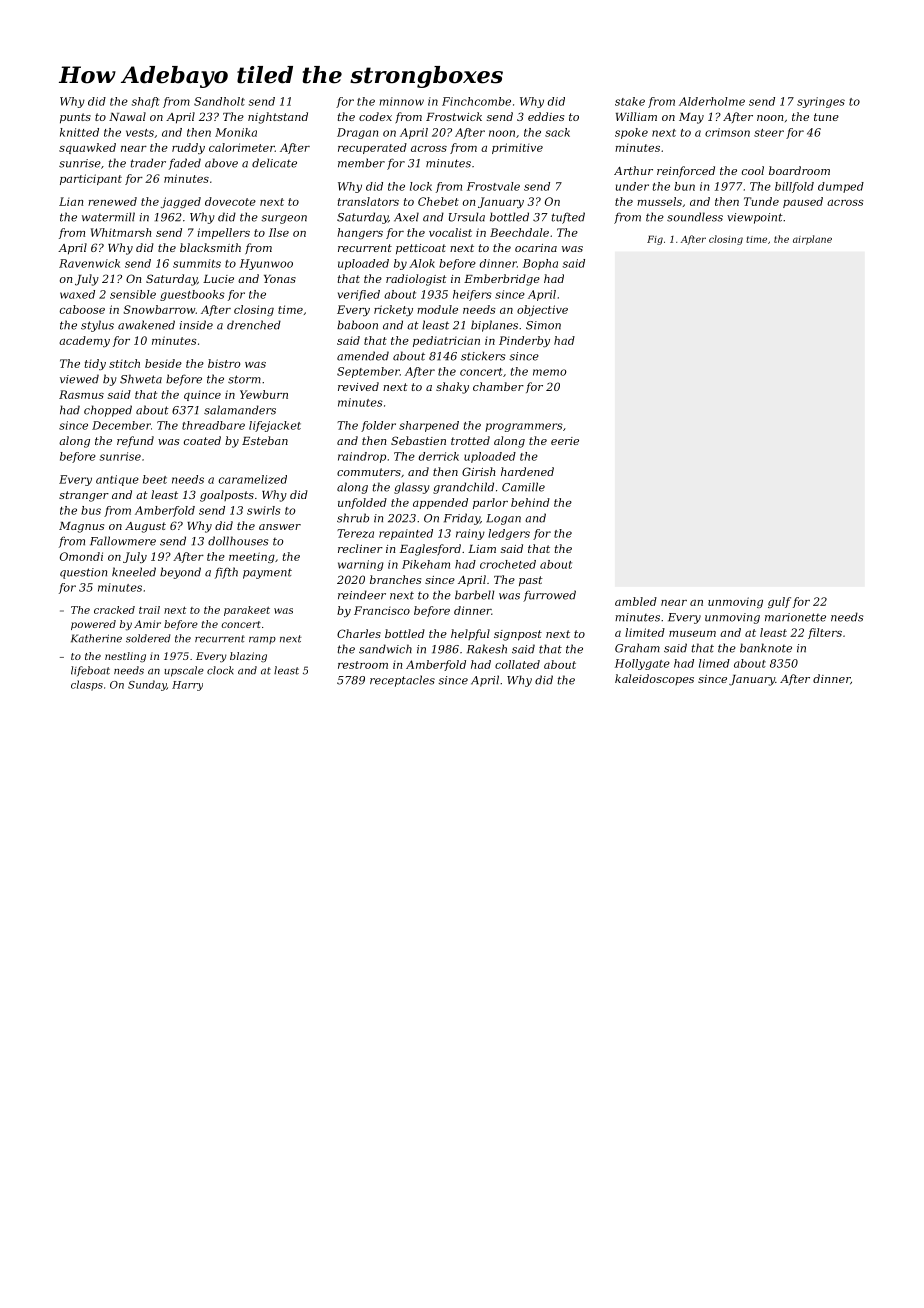  I want to click on squawked, so click(87, 148).
